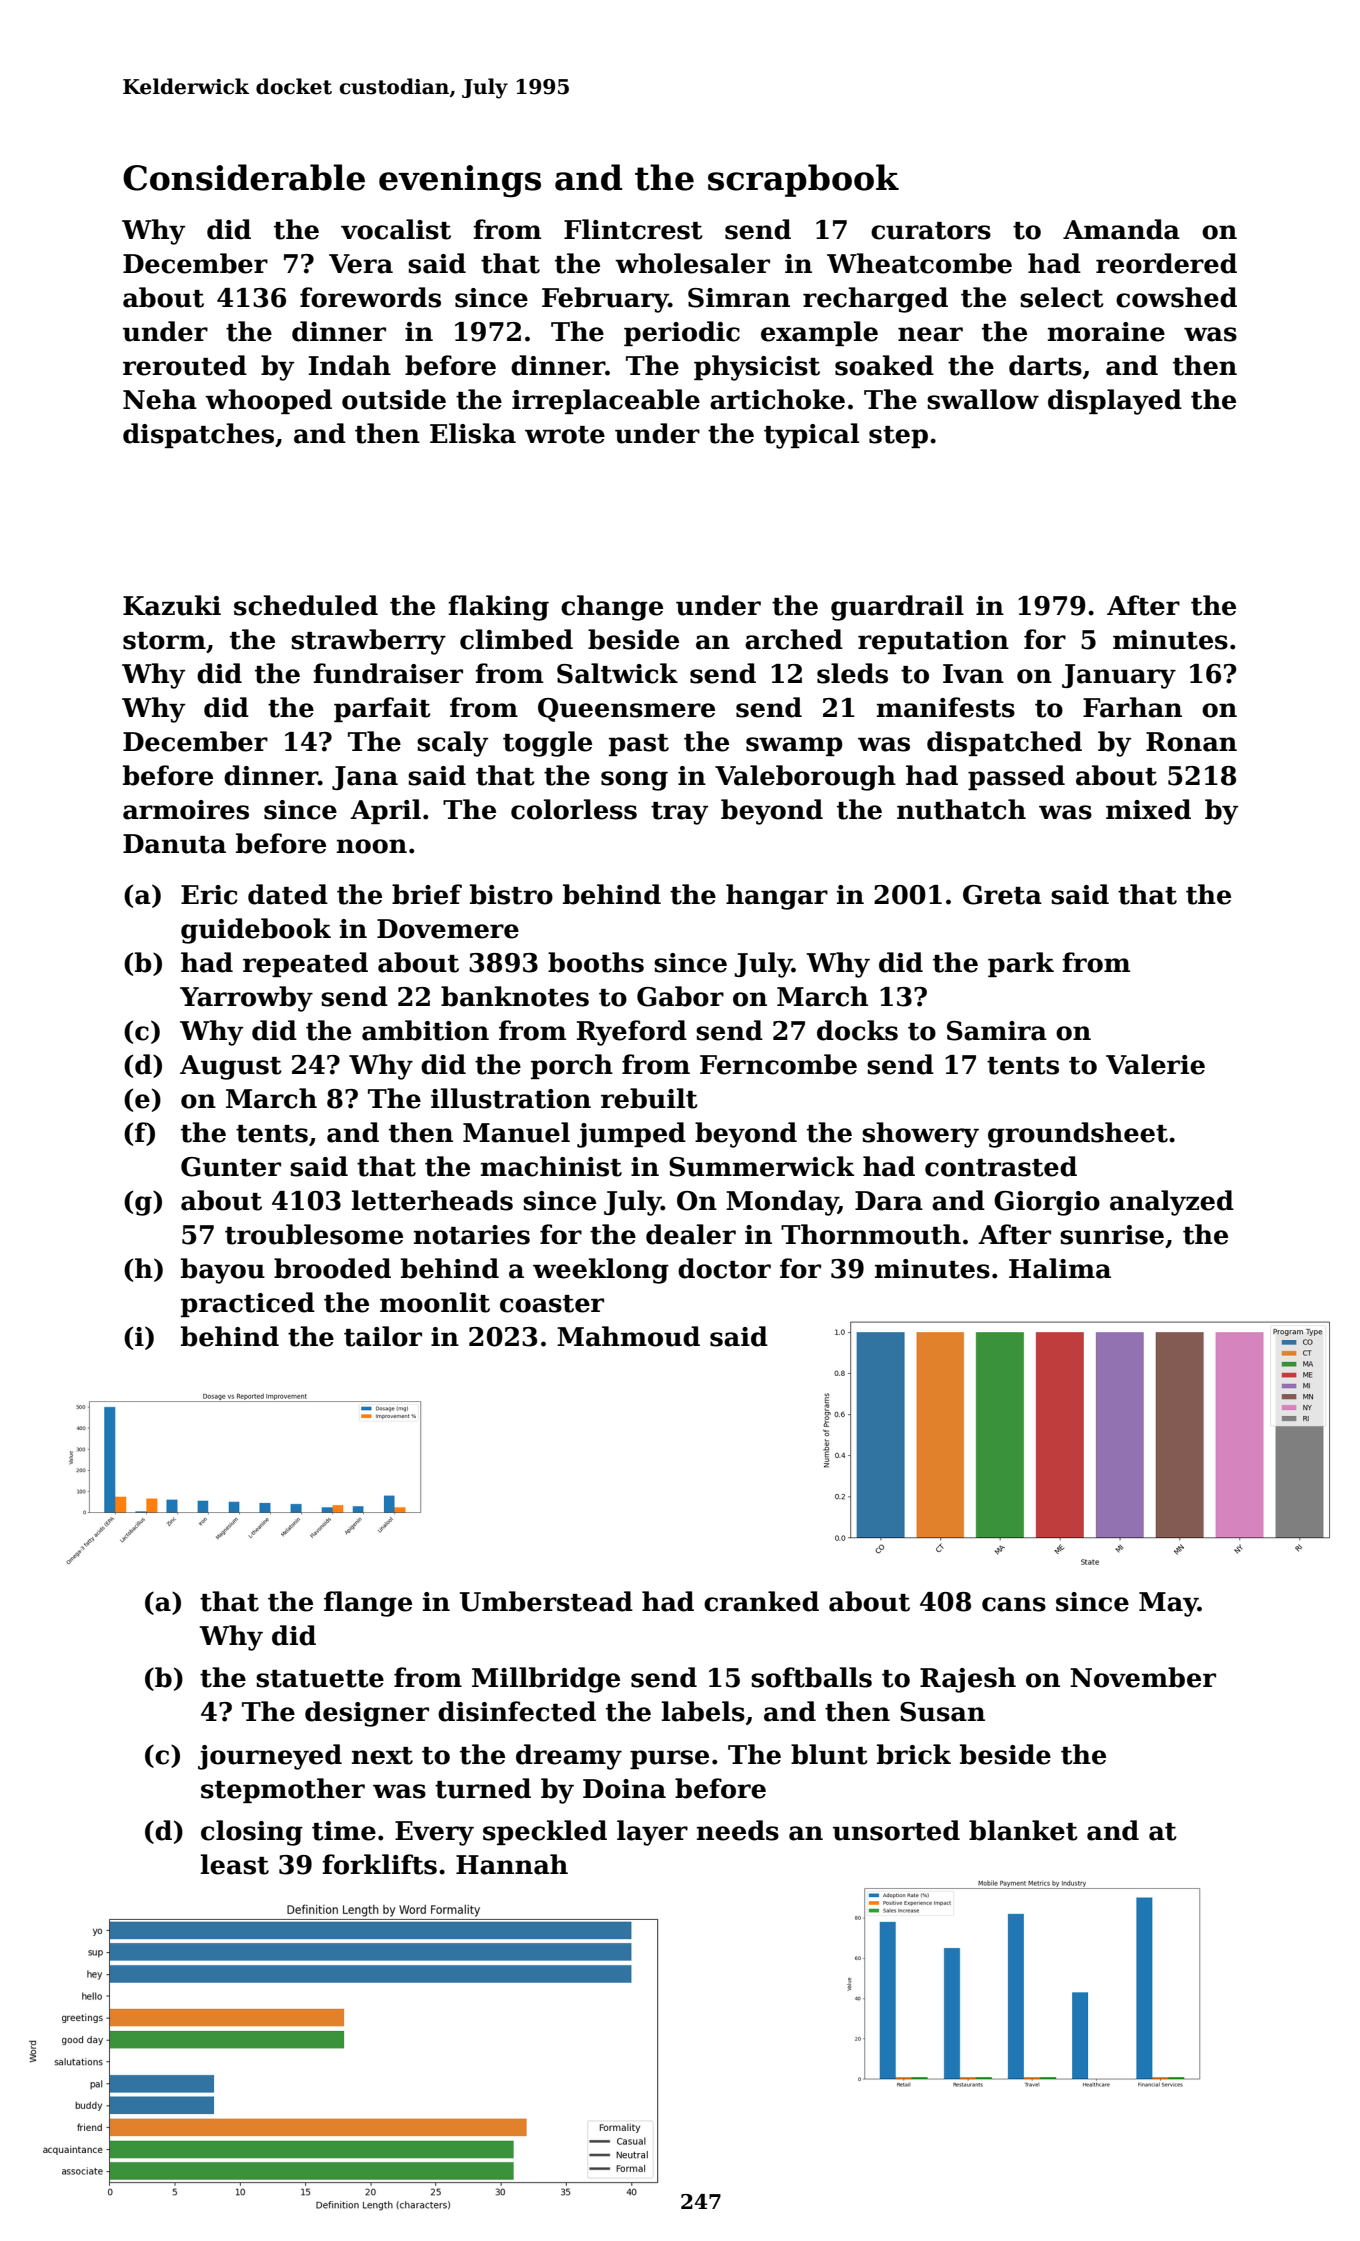 This document has height=2241, width=1360. Describe the element at coordinates (332, 1268) in the document. I see `brooded` at that location.
